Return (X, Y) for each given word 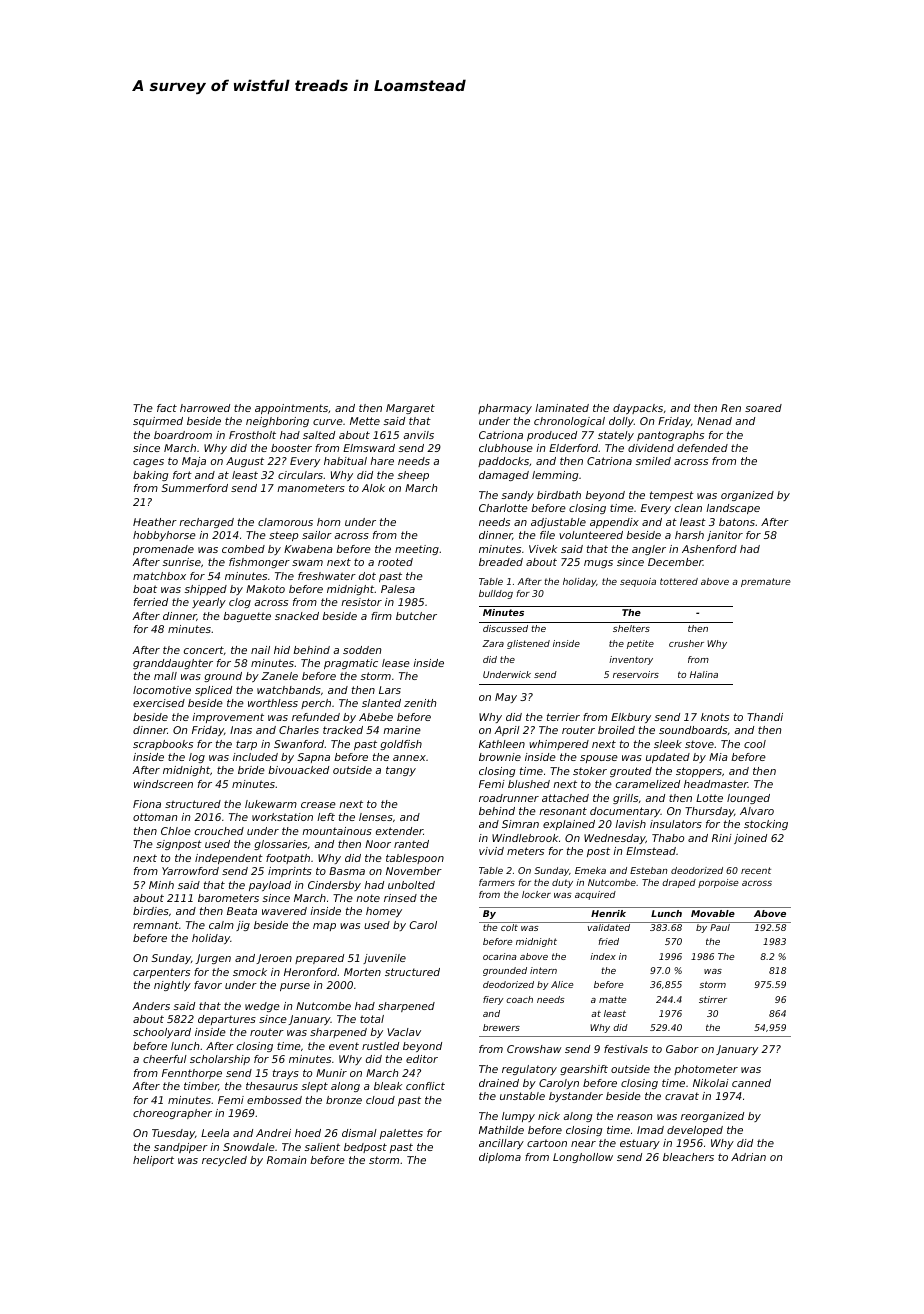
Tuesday (173, 1134)
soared (763, 408)
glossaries (280, 845)
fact (167, 408)
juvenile (384, 959)
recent (756, 870)
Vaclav (404, 1032)
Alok (373, 488)
